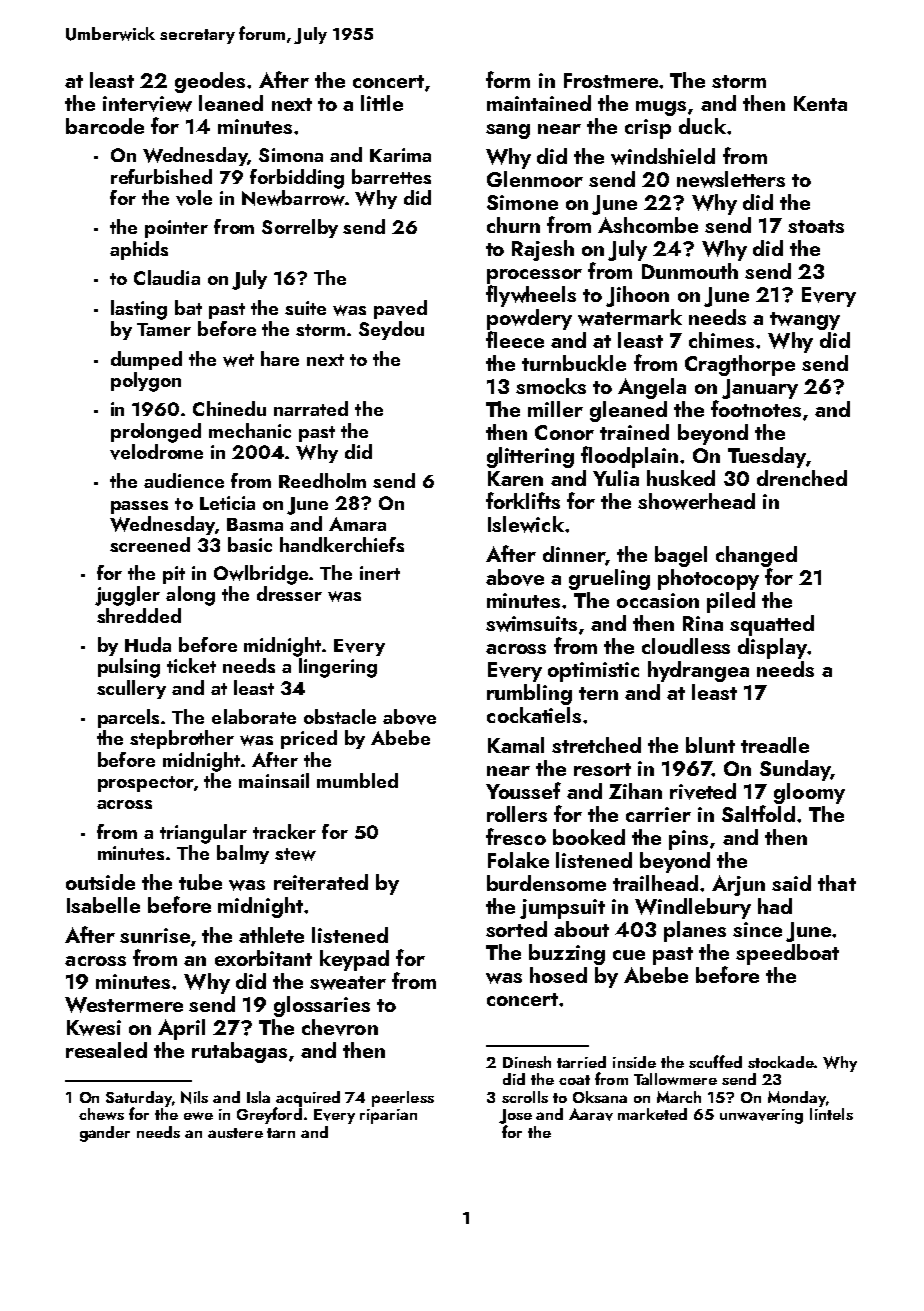 The height and width of the page is (1311, 924). What do you see at coordinates (105, 1134) in the page?
I see `gander` at bounding box center [105, 1134].
